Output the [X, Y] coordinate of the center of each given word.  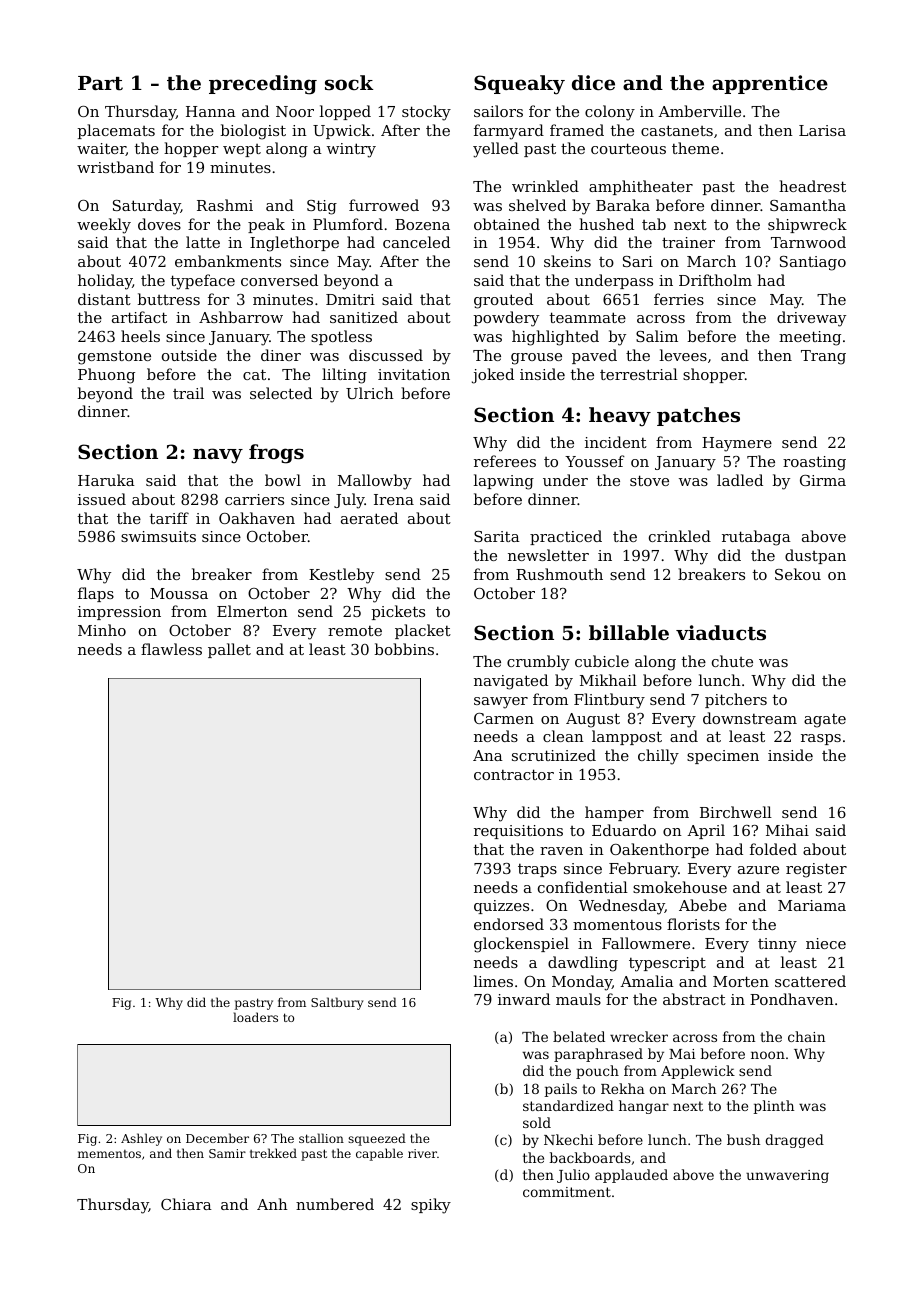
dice [593, 82]
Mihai [787, 830]
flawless [171, 649]
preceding [263, 85]
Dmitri [350, 299]
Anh [272, 1204]
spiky [431, 1206]
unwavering [787, 1176]
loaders [255, 1017]
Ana [488, 755]
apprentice [770, 84]
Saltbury [337, 1003]
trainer [688, 242]
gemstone [114, 357]
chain [806, 1036]
